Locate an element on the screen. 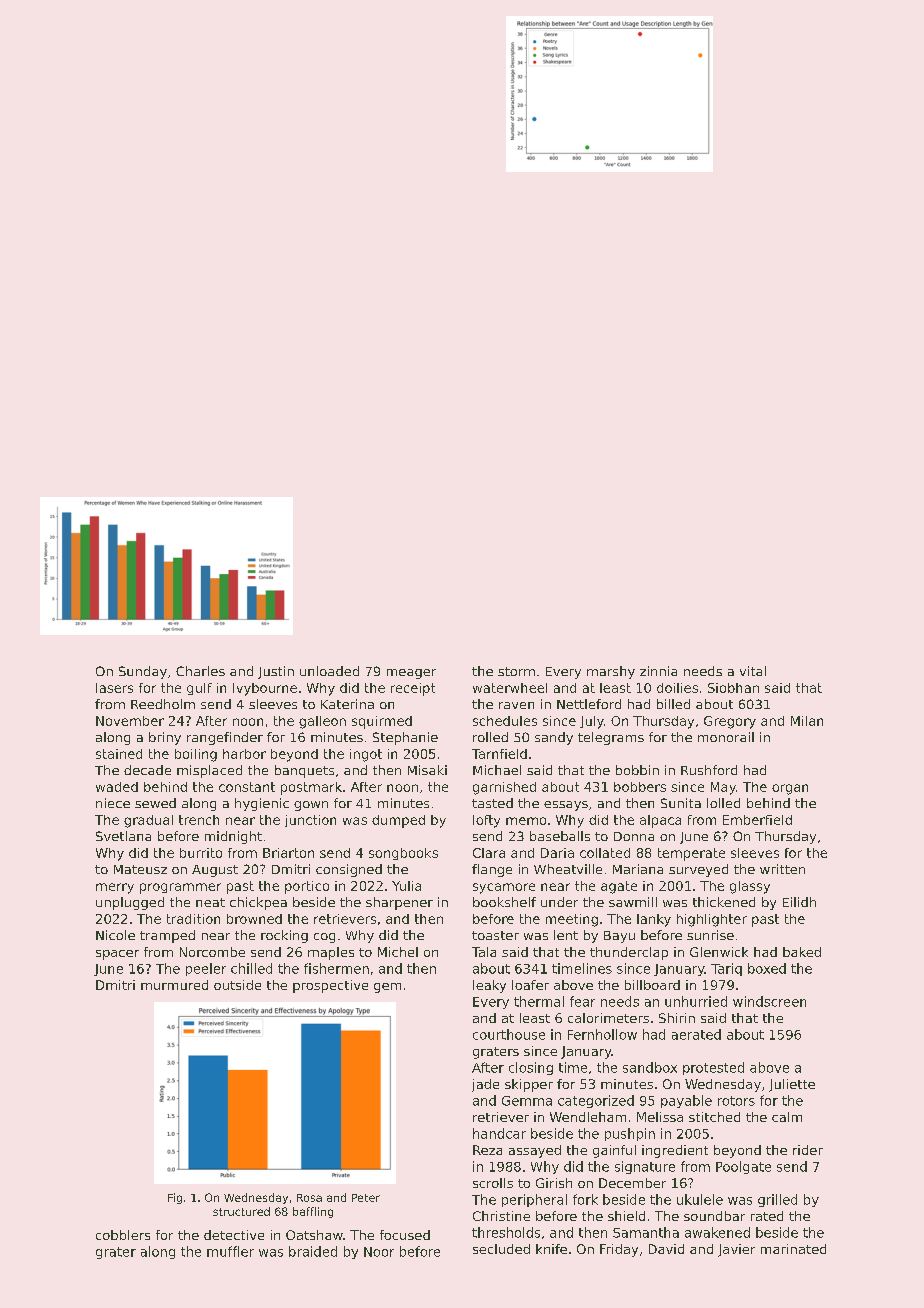 Image resolution: width=924 pixels, height=1308 pixels. leaky is located at coordinates (489, 986).
